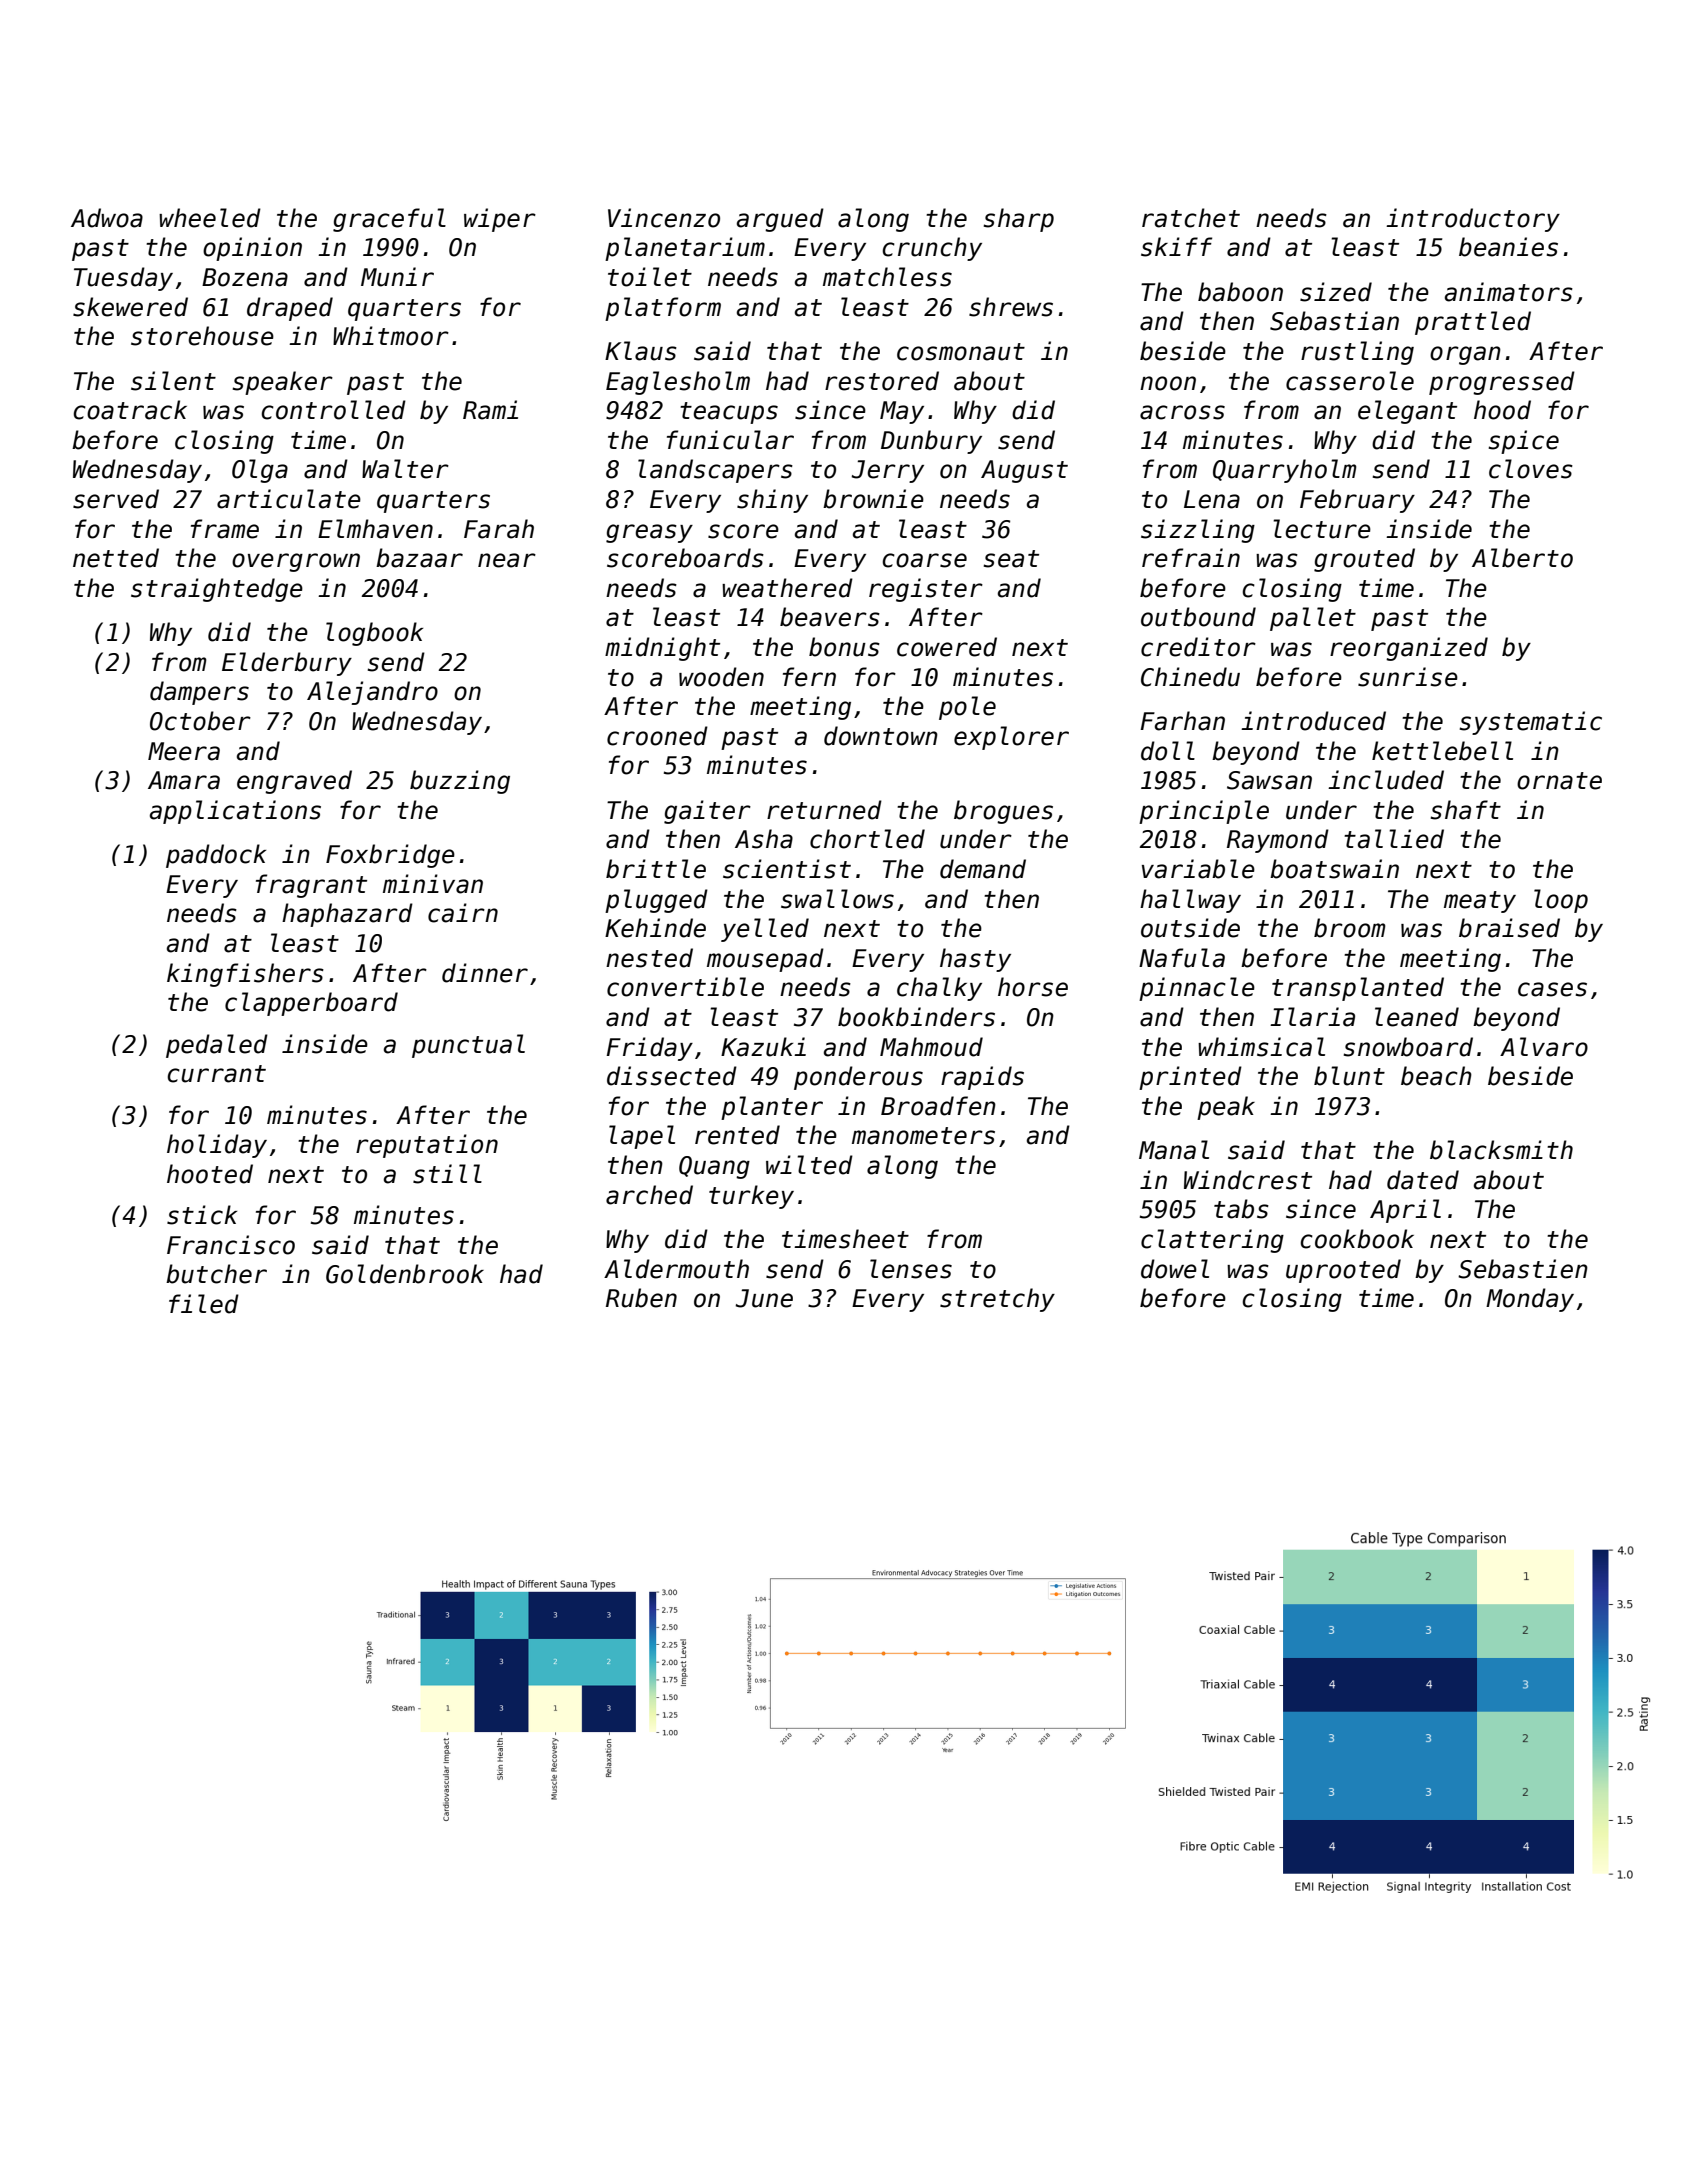  I want to click on stretchy, so click(997, 1300).
